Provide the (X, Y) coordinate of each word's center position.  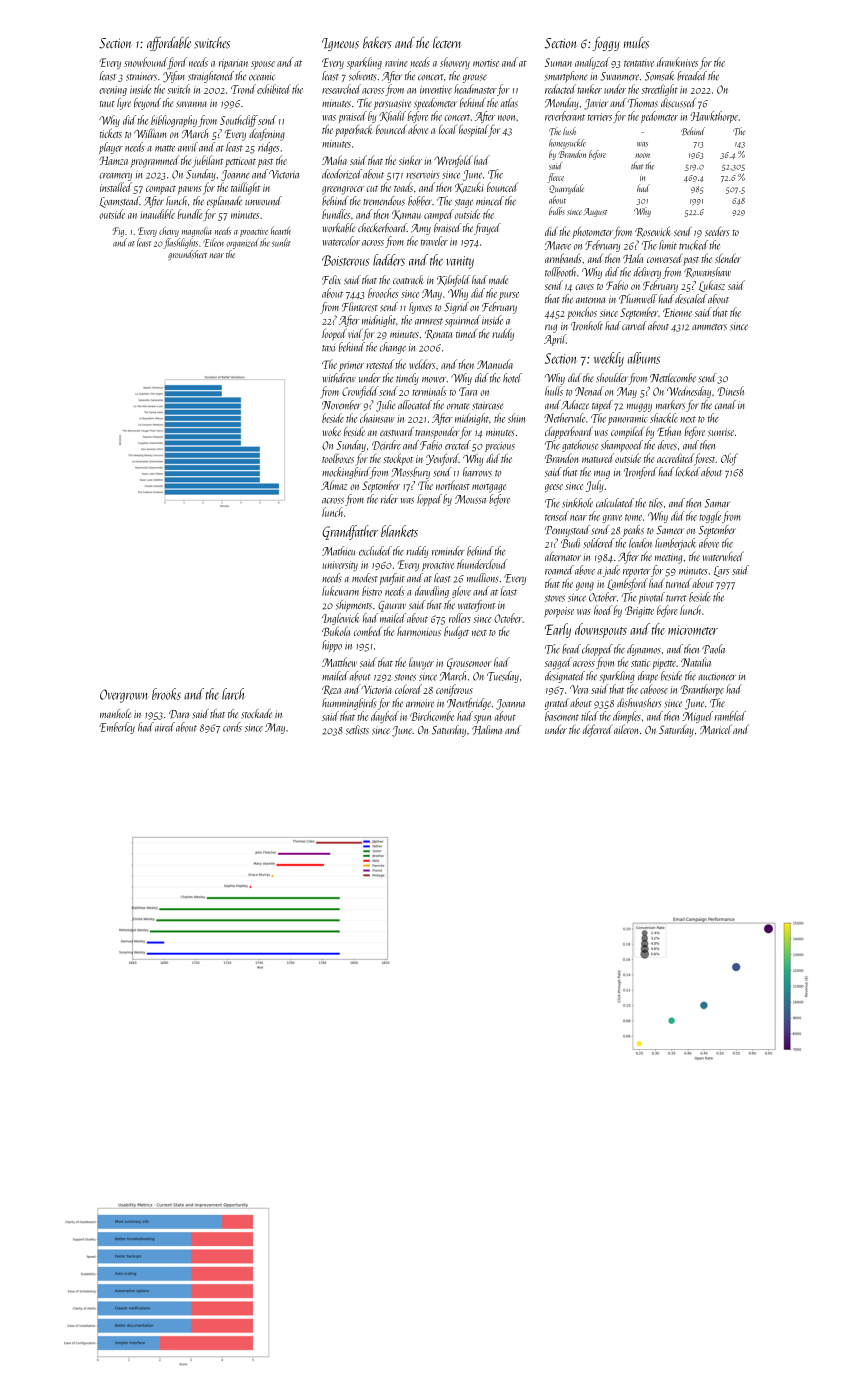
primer (351, 366)
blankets (399, 531)
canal (725, 404)
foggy (605, 43)
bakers (377, 43)
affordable (169, 44)
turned (678, 583)
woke (331, 431)
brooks (166, 694)
